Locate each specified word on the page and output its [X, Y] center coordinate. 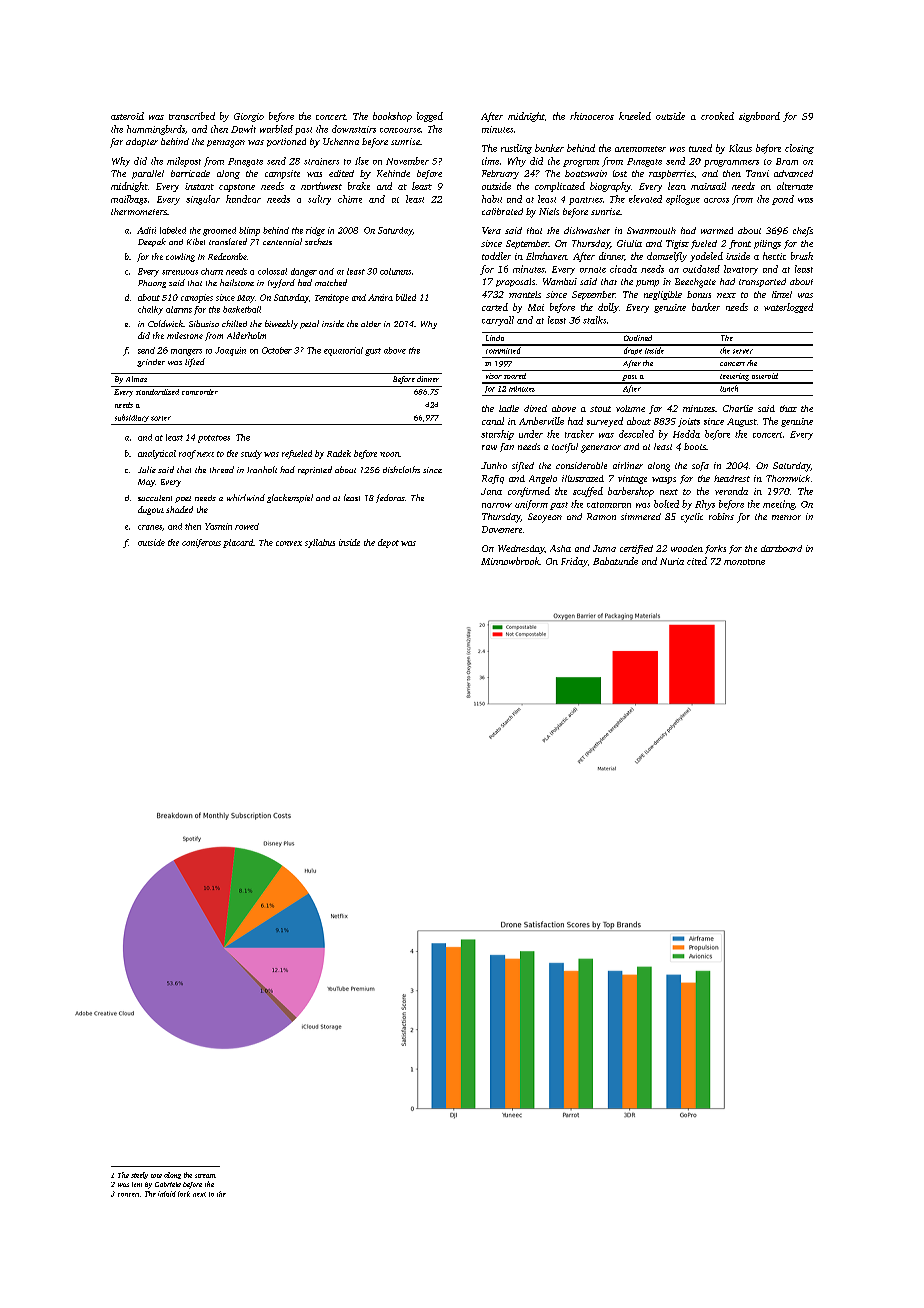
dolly [608, 308]
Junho [494, 465]
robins [721, 516]
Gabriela [168, 1184]
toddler [496, 256]
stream [205, 1176]
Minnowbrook [510, 561]
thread [222, 469]
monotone [744, 562]
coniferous [201, 543]
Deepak [152, 242]
